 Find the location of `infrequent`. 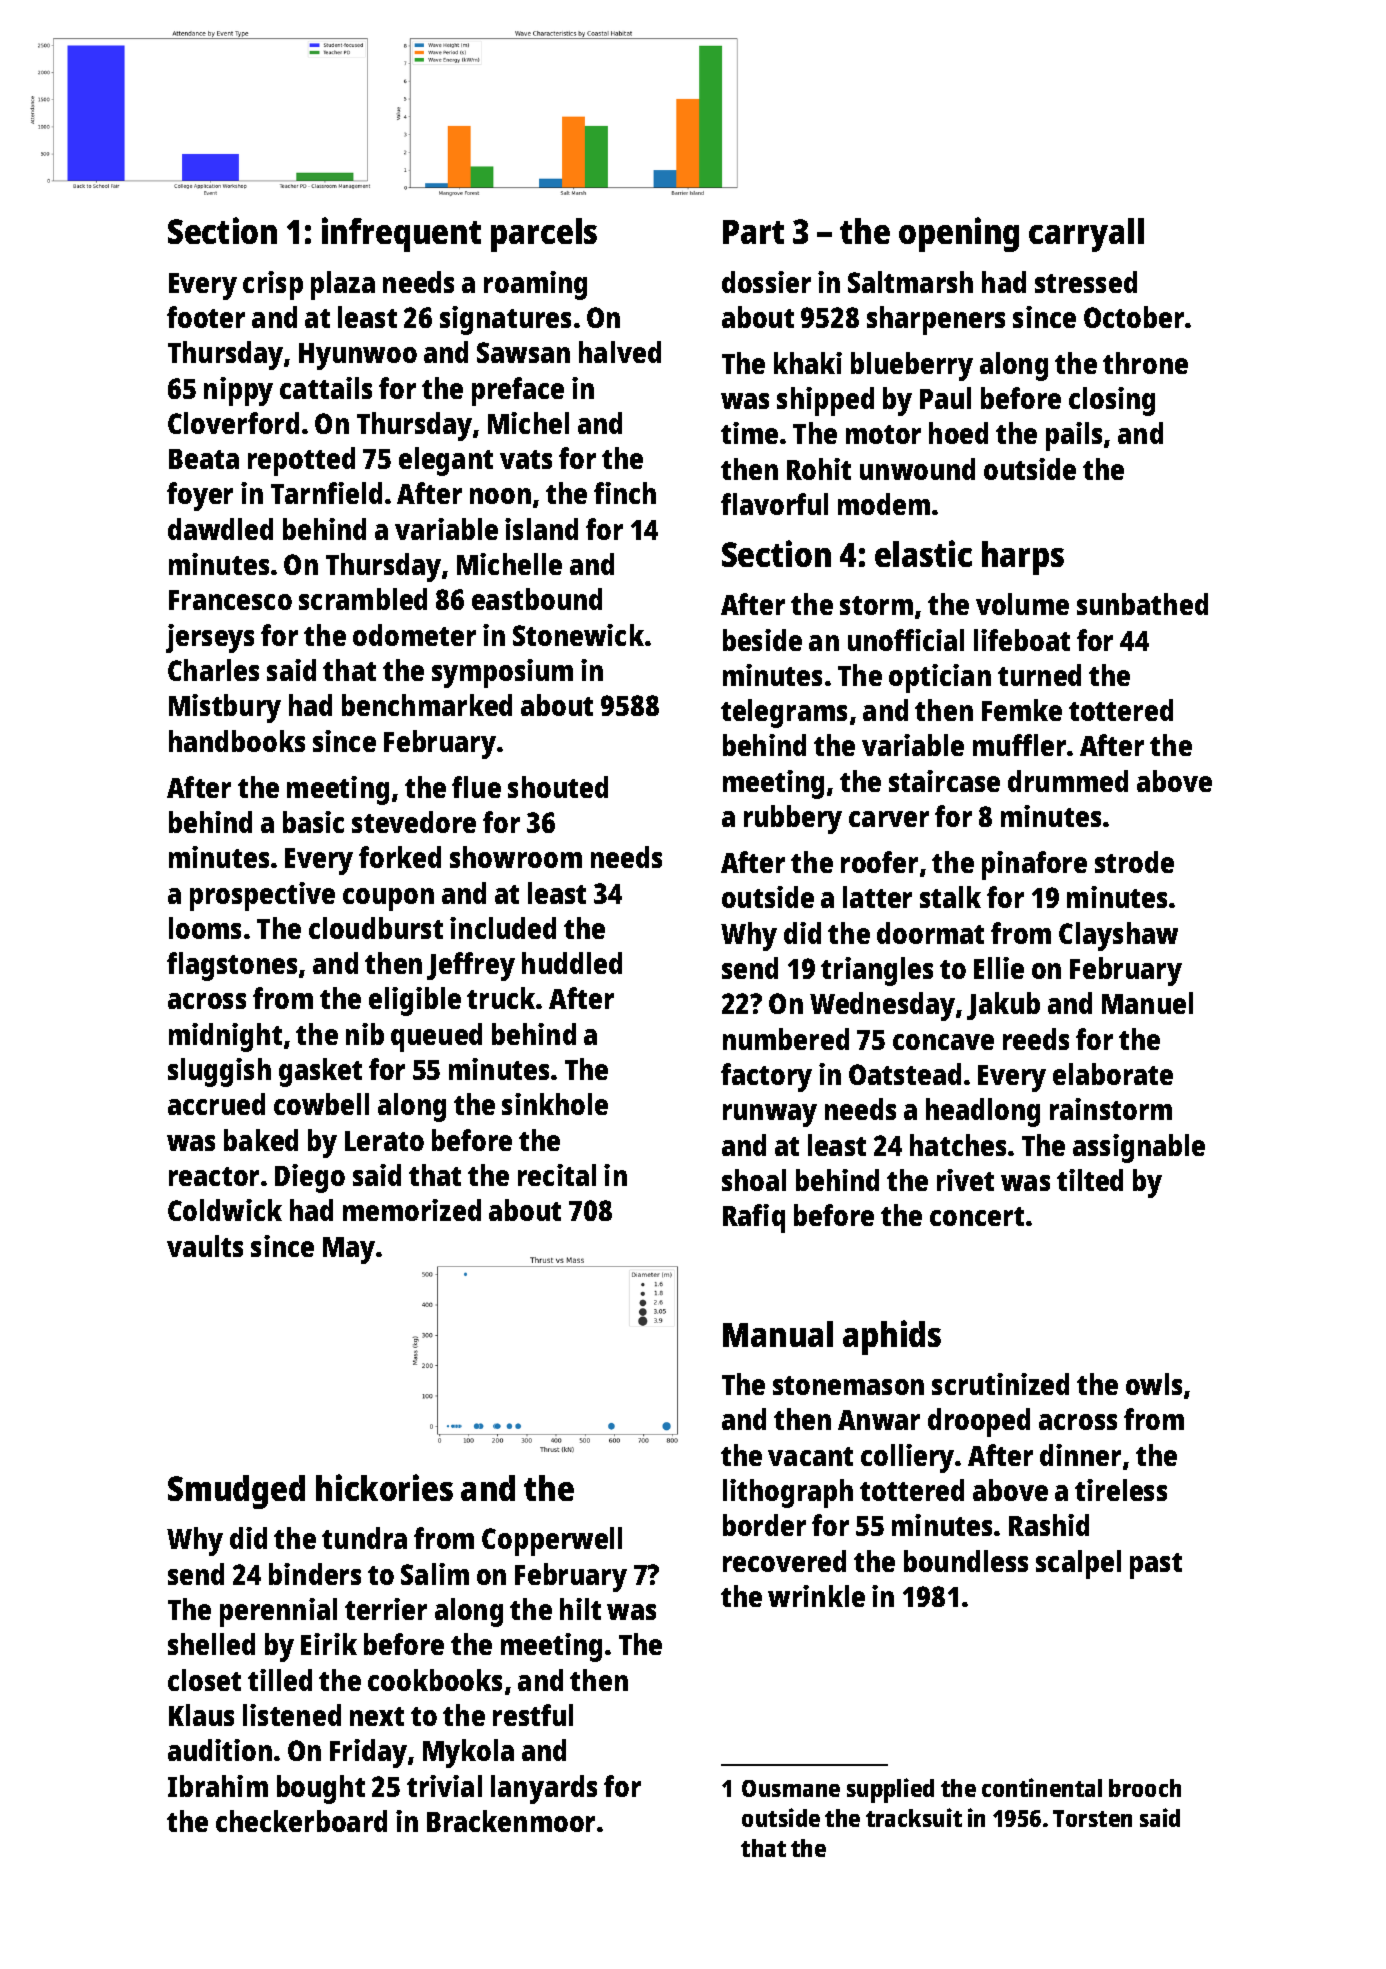

infrequent is located at coordinates (401, 234).
